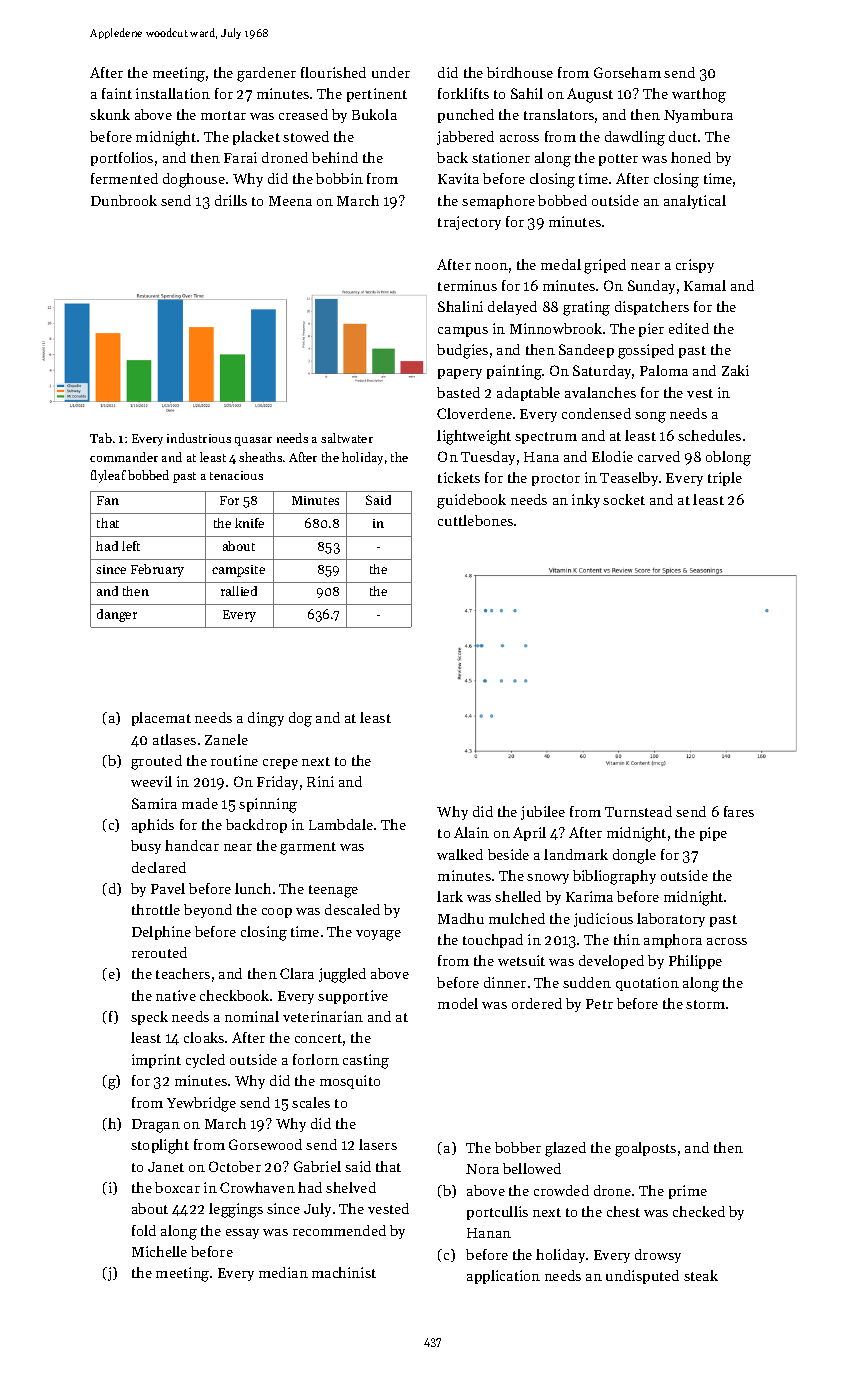 The image size is (849, 1400). Describe the element at coordinates (458, 1003) in the page. I see `model` at that location.
